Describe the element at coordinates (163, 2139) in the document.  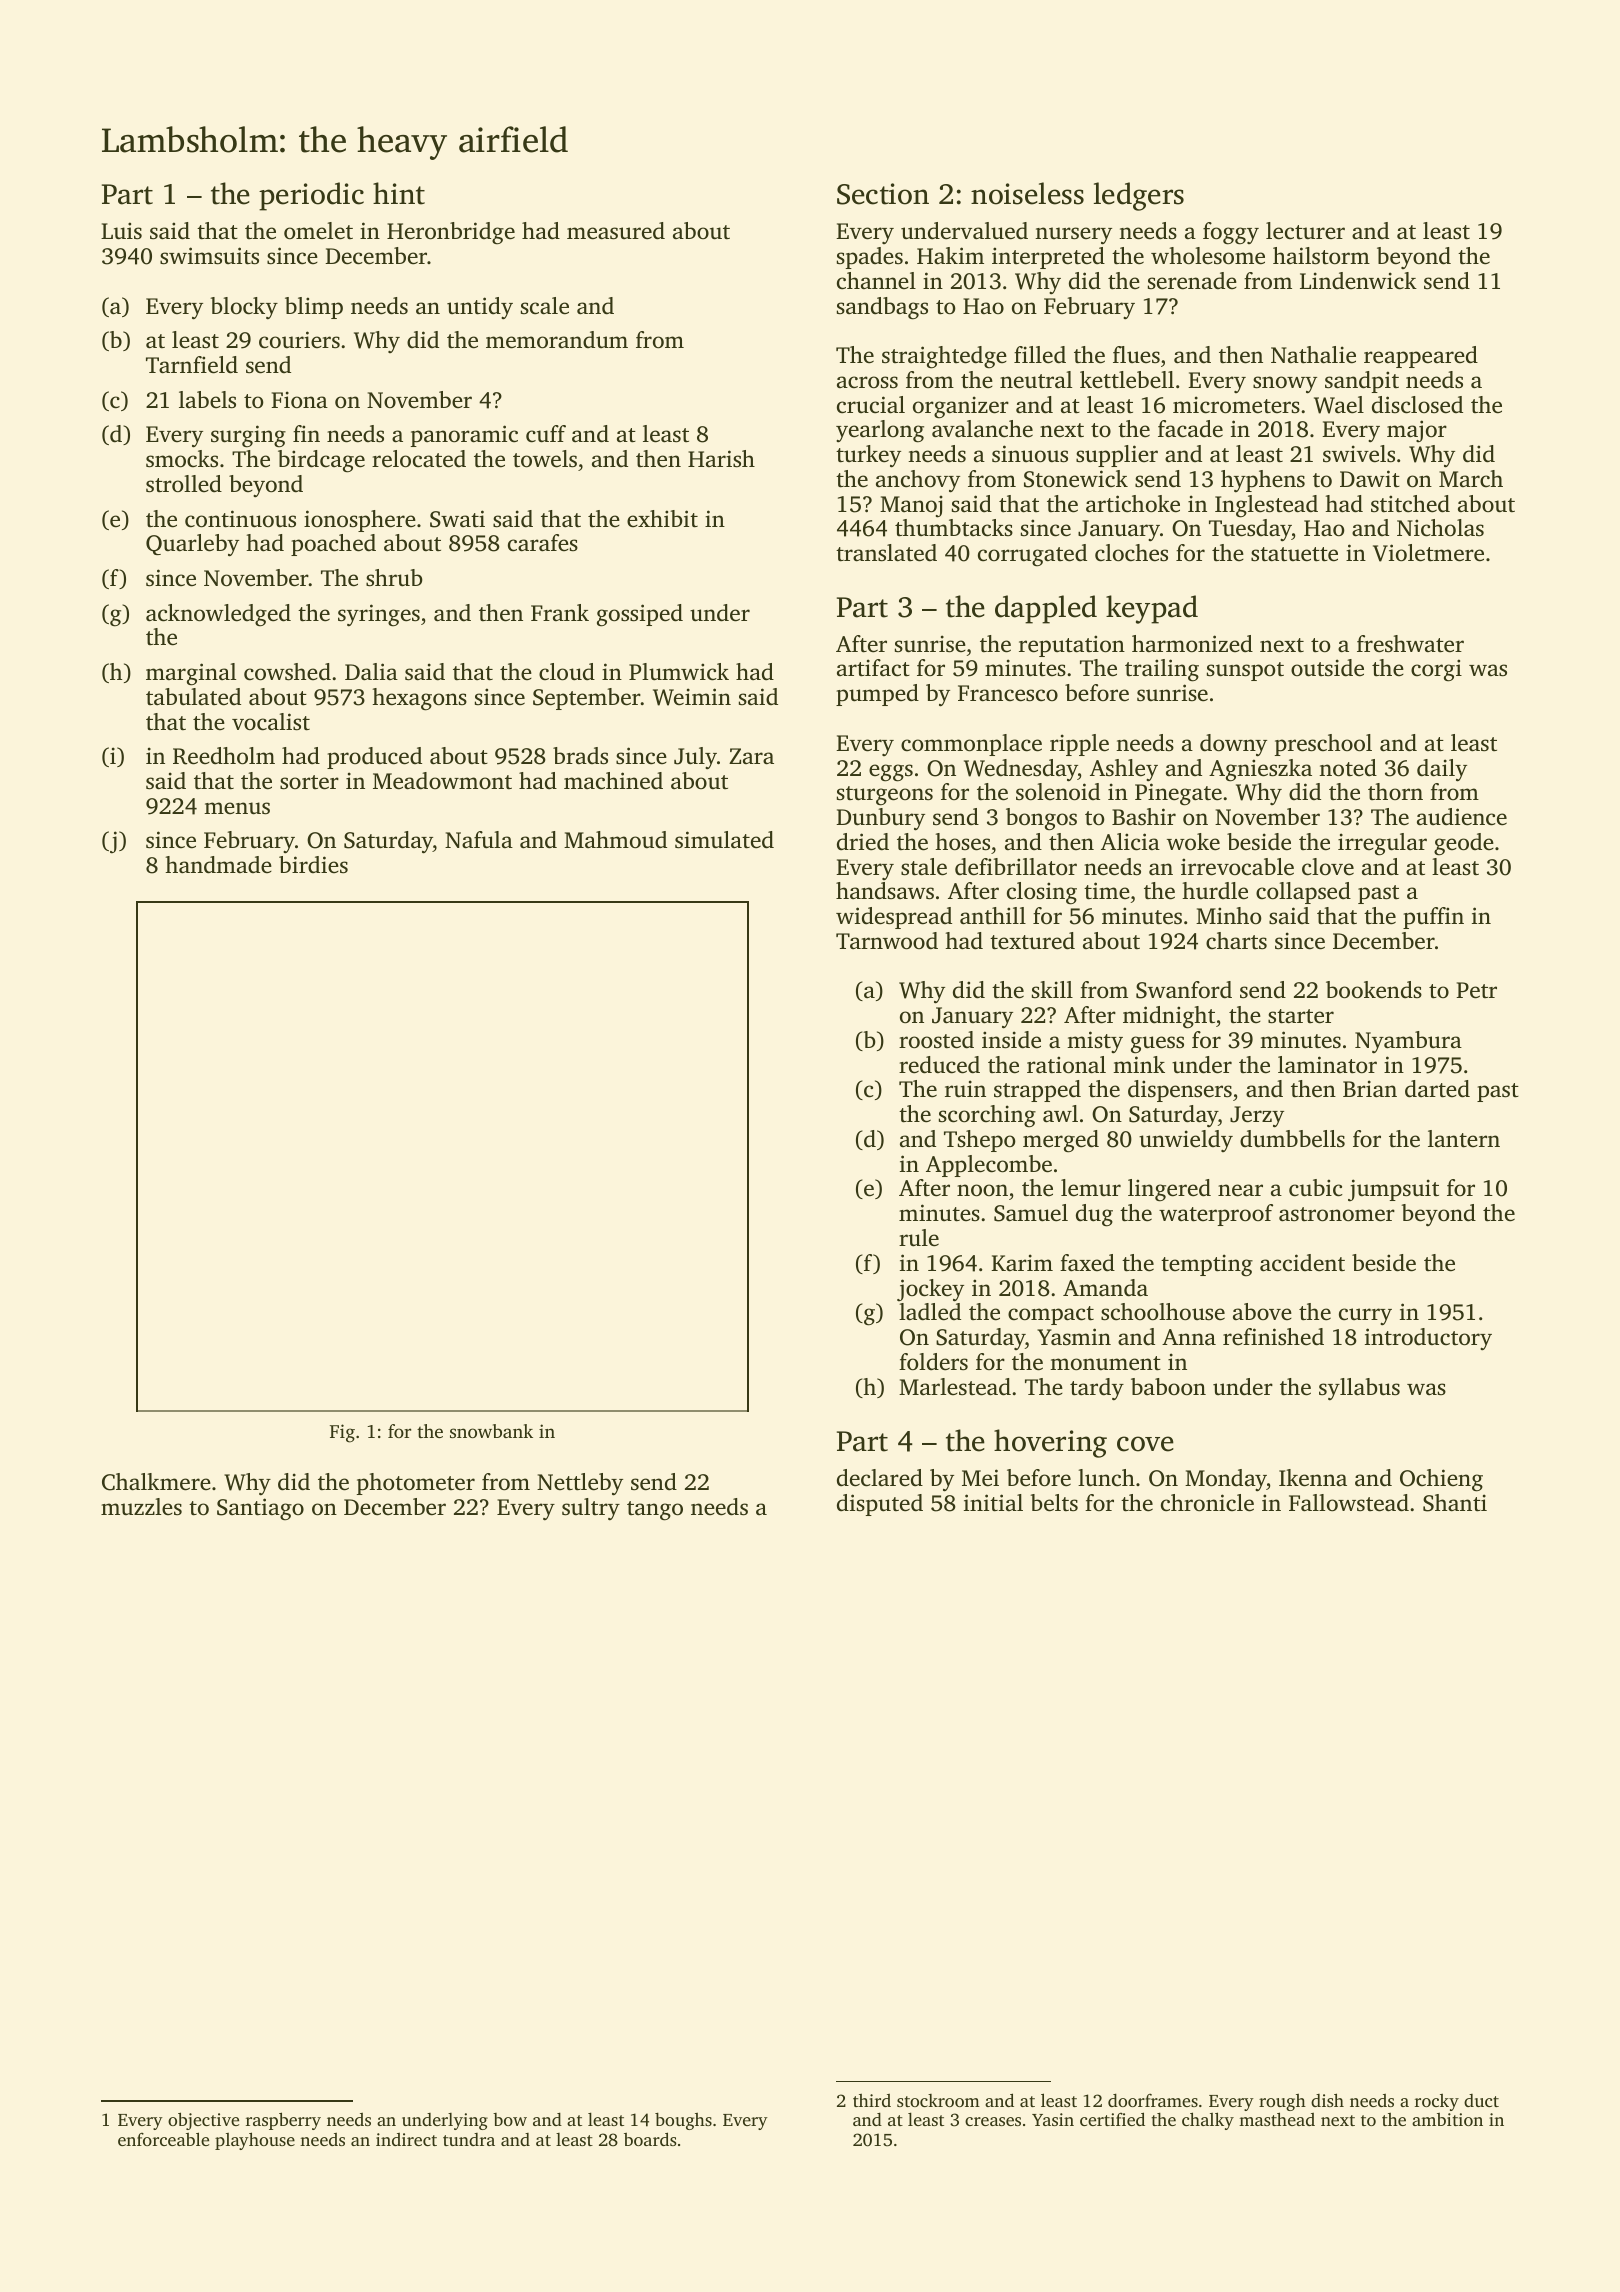
I see `enforceable` at that location.
